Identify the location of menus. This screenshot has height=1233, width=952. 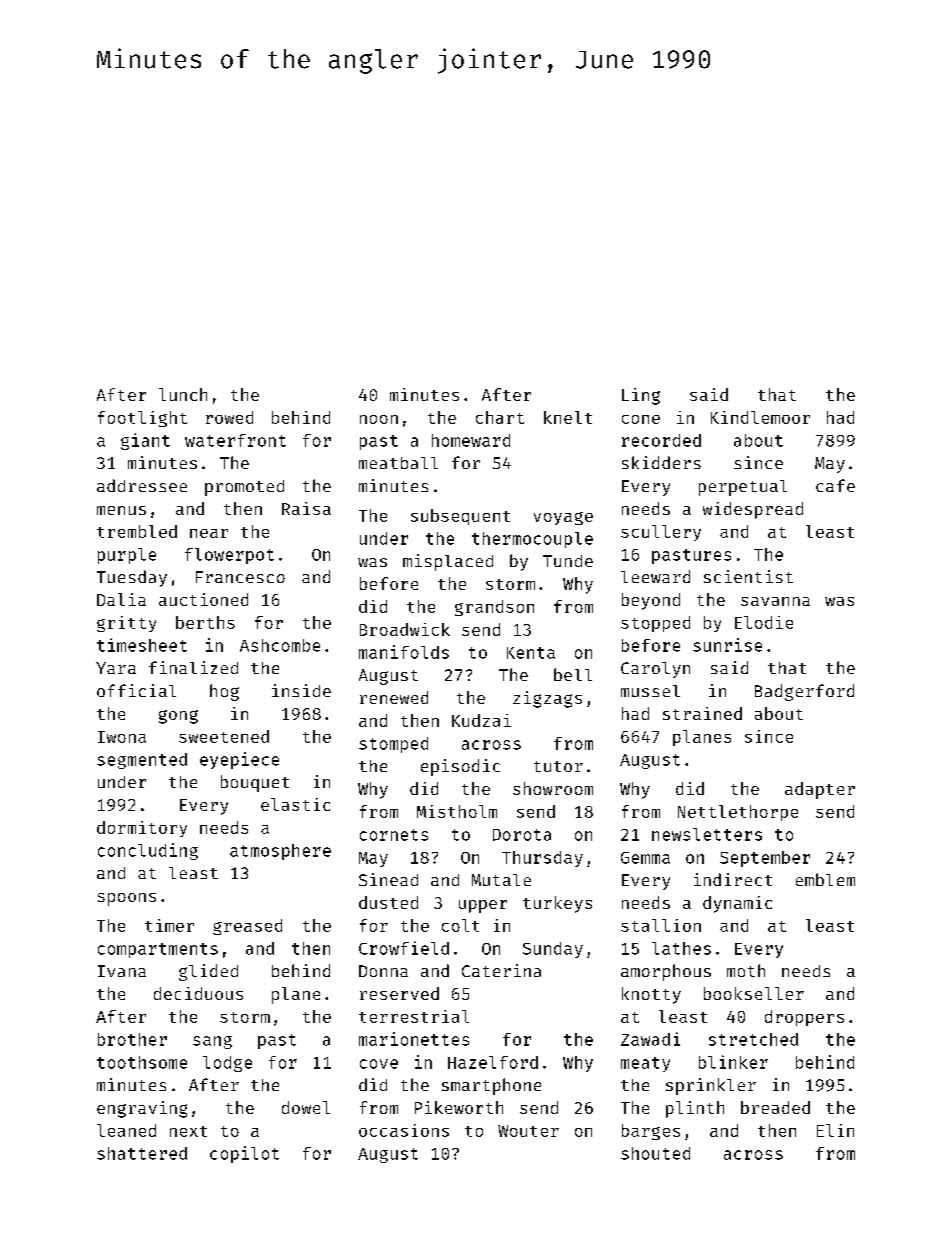
(121, 510).
